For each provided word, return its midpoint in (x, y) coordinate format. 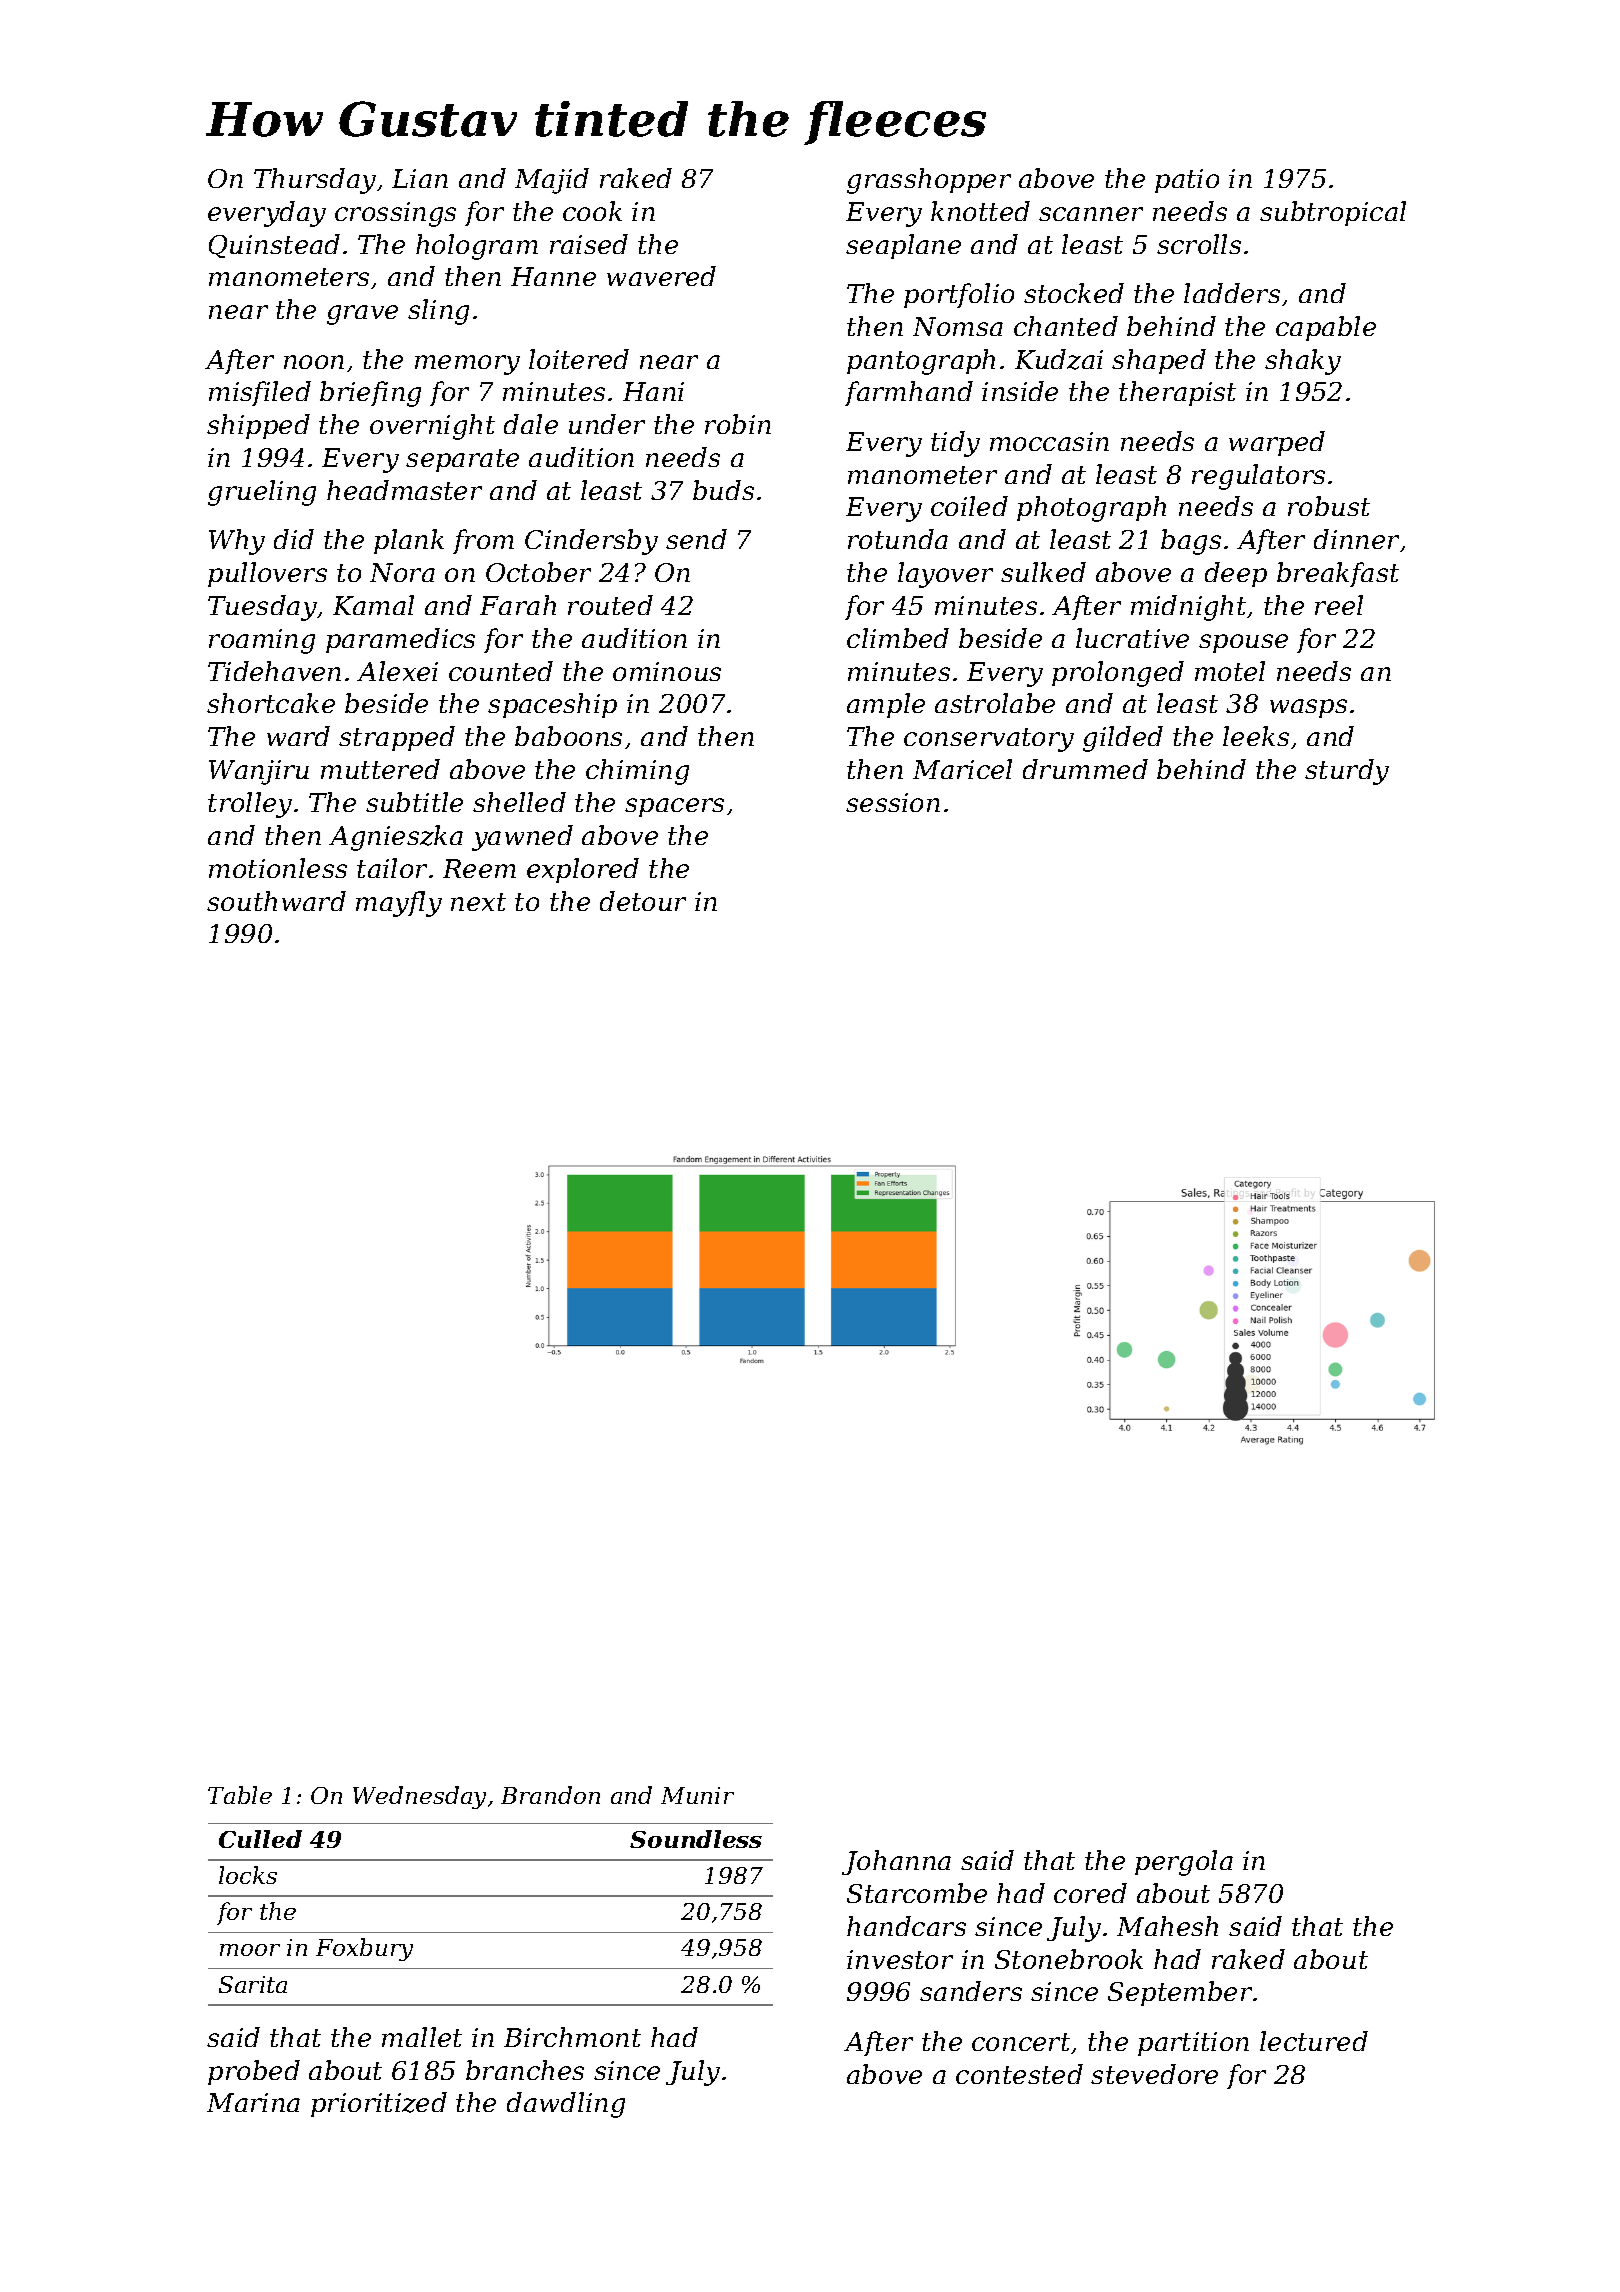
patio (1187, 181)
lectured (1314, 2041)
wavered (661, 276)
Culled (260, 1839)
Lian (420, 178)
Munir (697, 1795)
